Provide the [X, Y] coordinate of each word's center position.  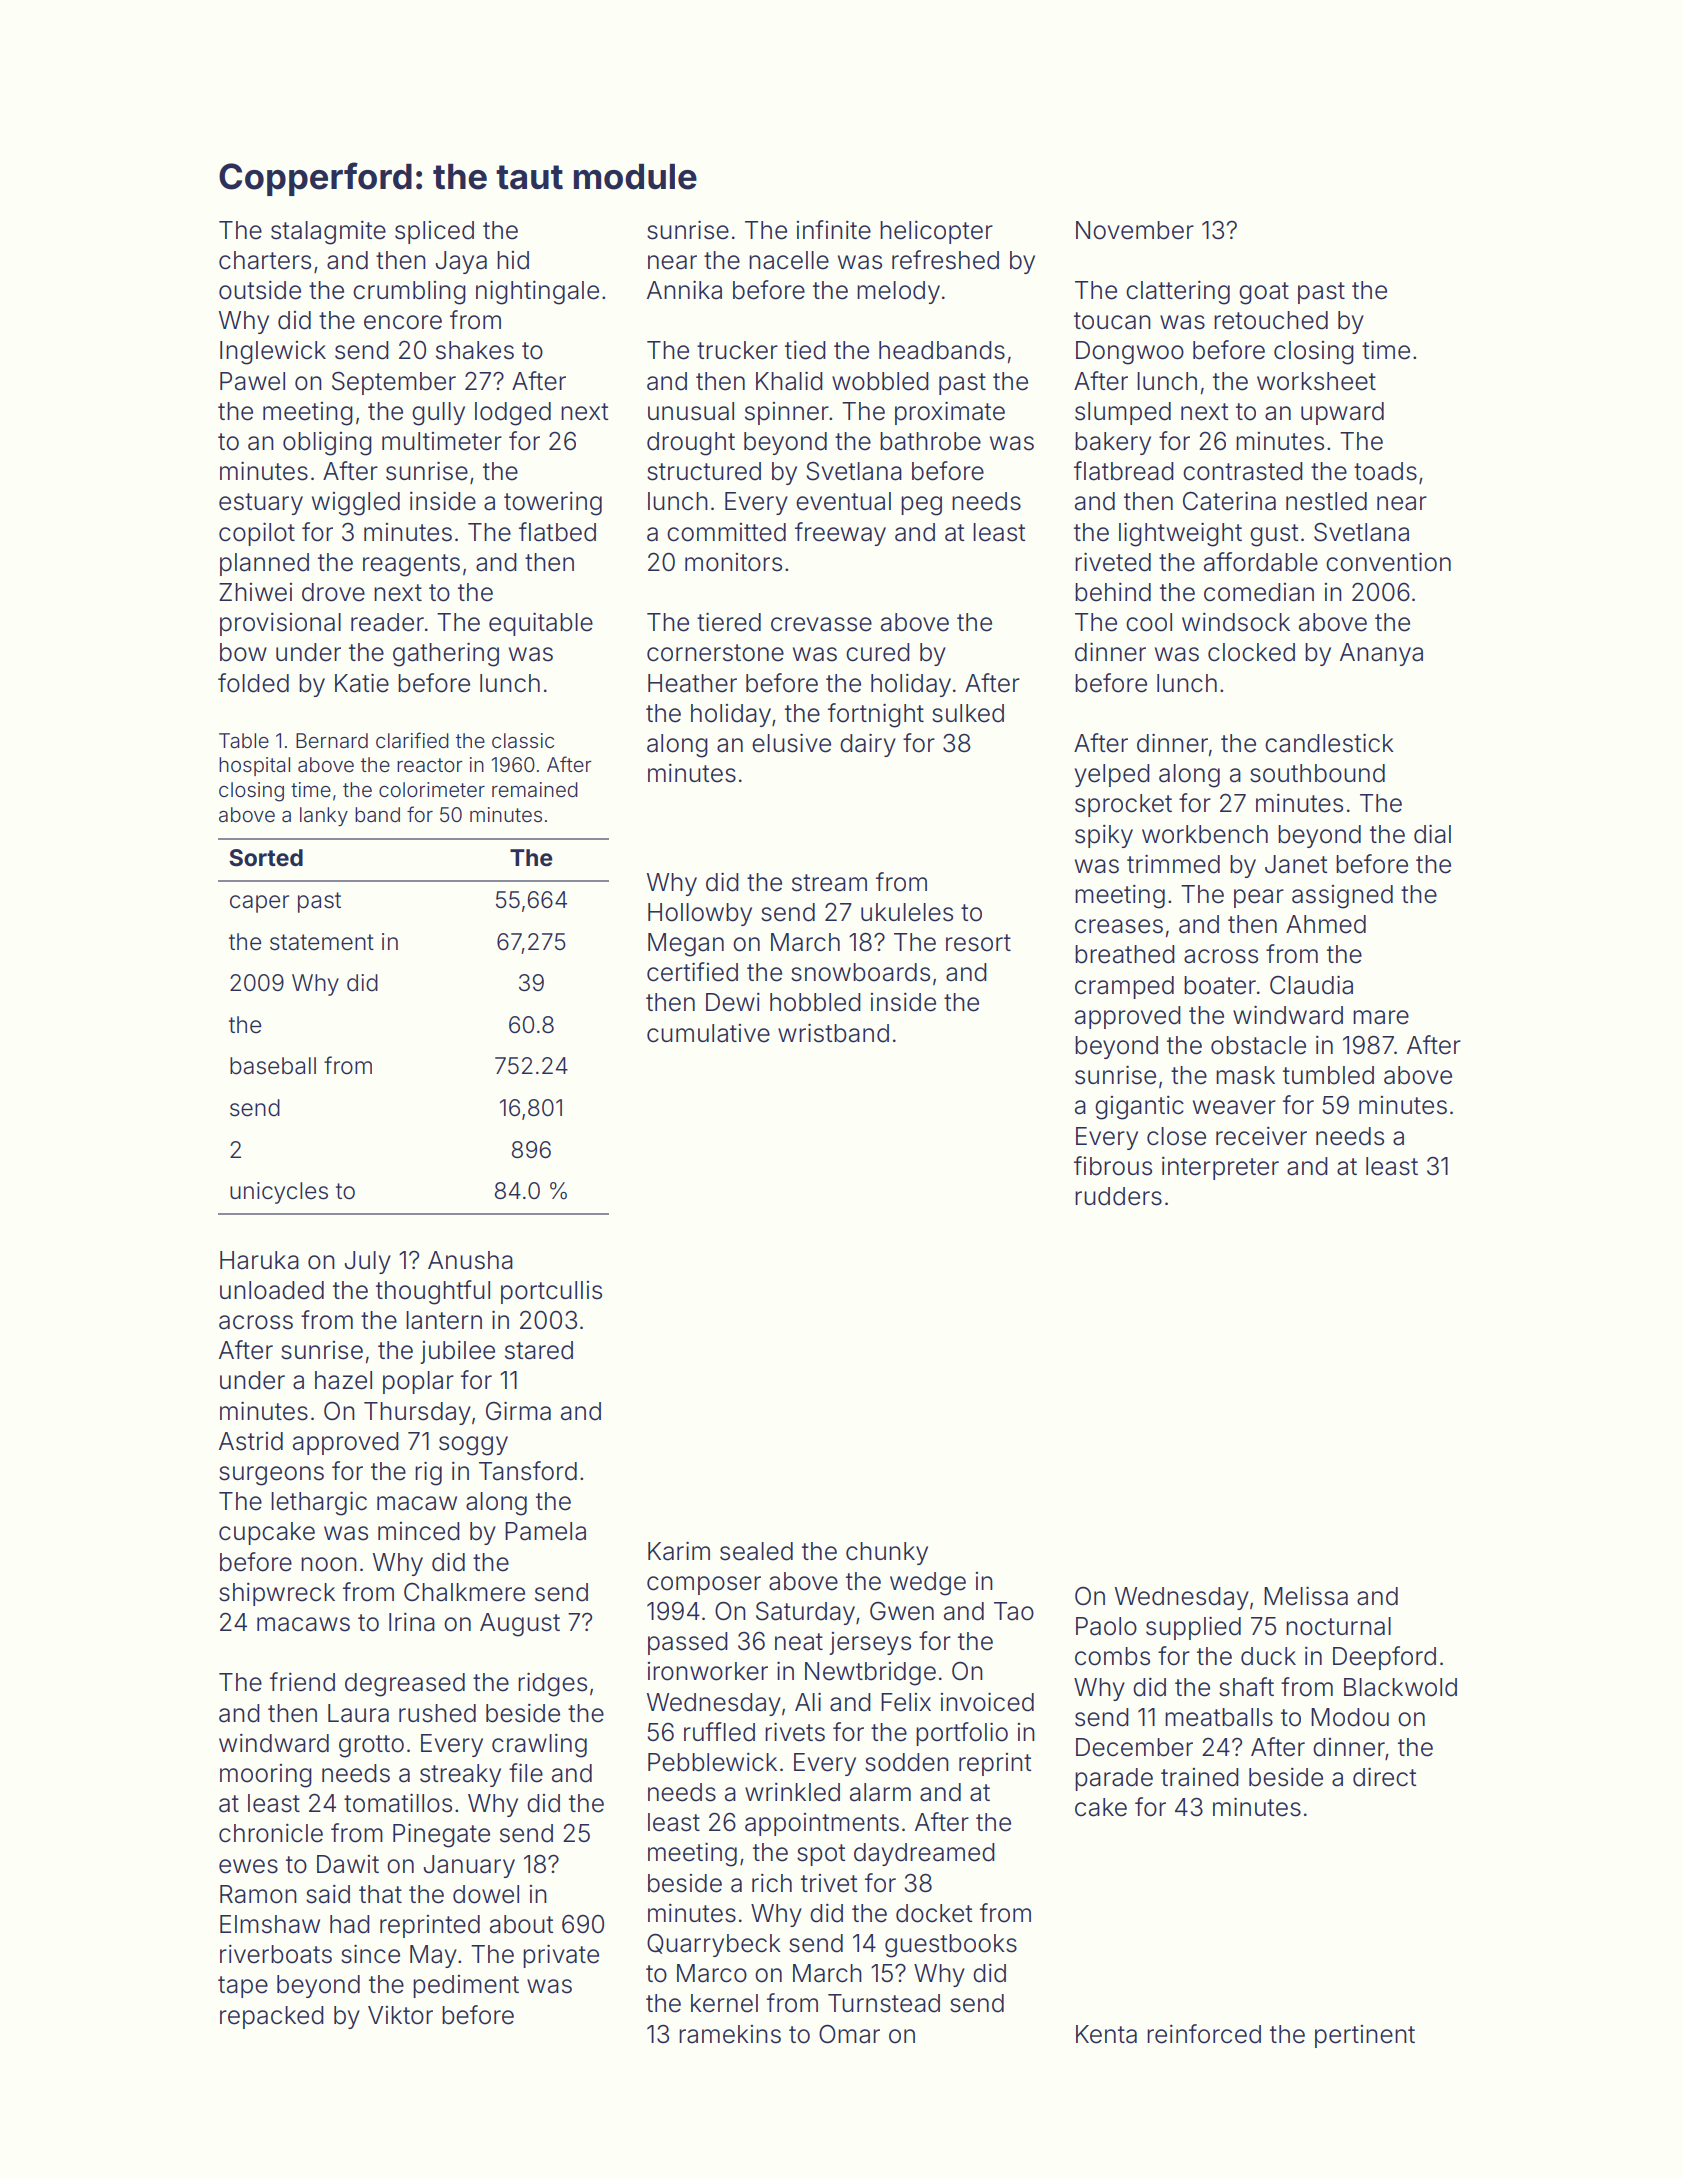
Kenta [1106, 2034]
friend [302, 1682]
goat [1264, 293]
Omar [849, 2034]
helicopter [936, 232]
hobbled [815, 1002]
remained [535, 789]
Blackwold [1400, 1687]
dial [1432, 834]
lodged [513, 414]
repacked [272, 2017]
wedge [928, 1584]
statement [322, 942]
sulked [968, 713]
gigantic [1139, 1108]
